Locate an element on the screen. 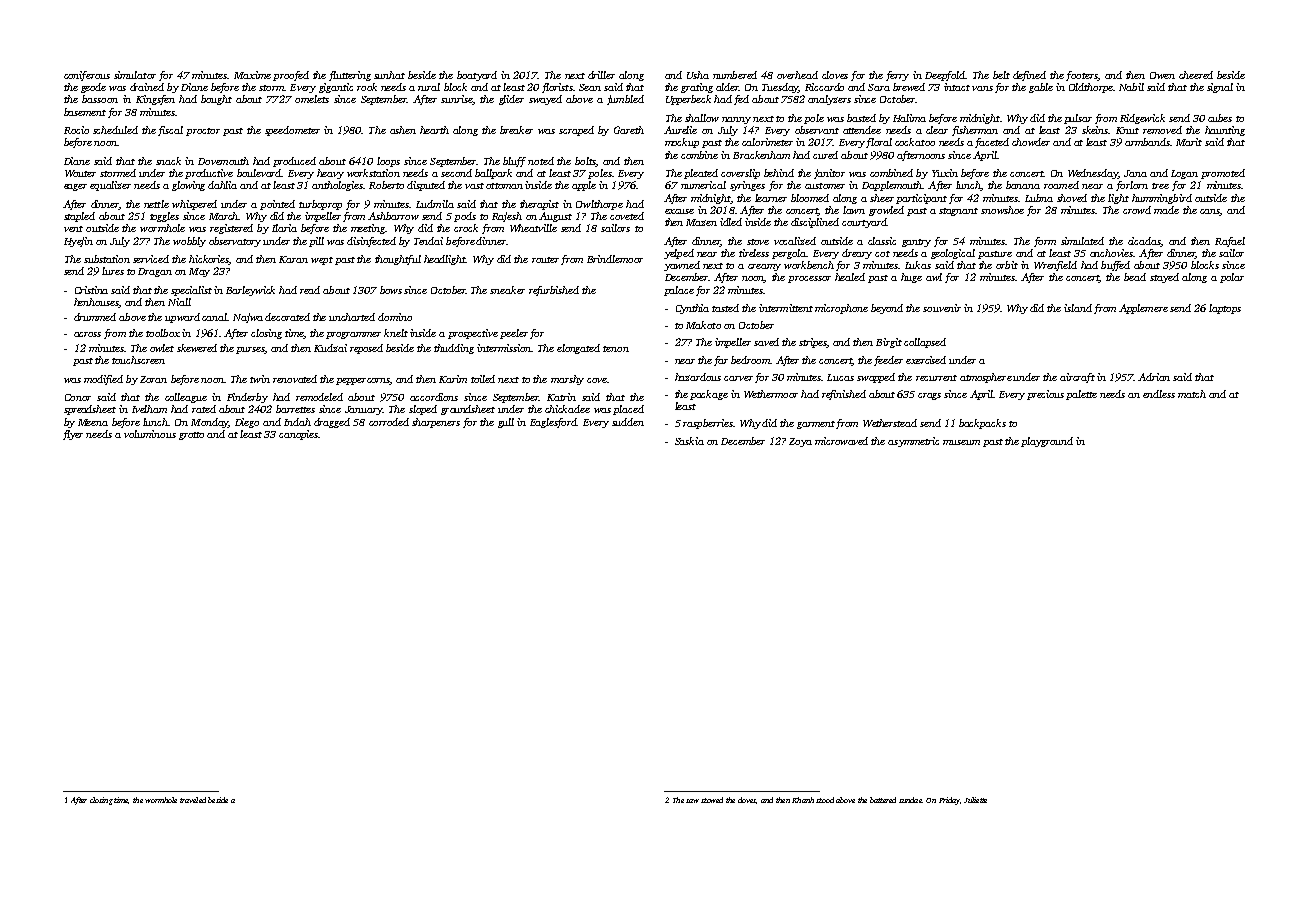 The width and height of the screenshot is (1308, 924). laptops is located at coordinates (1225, 309).
